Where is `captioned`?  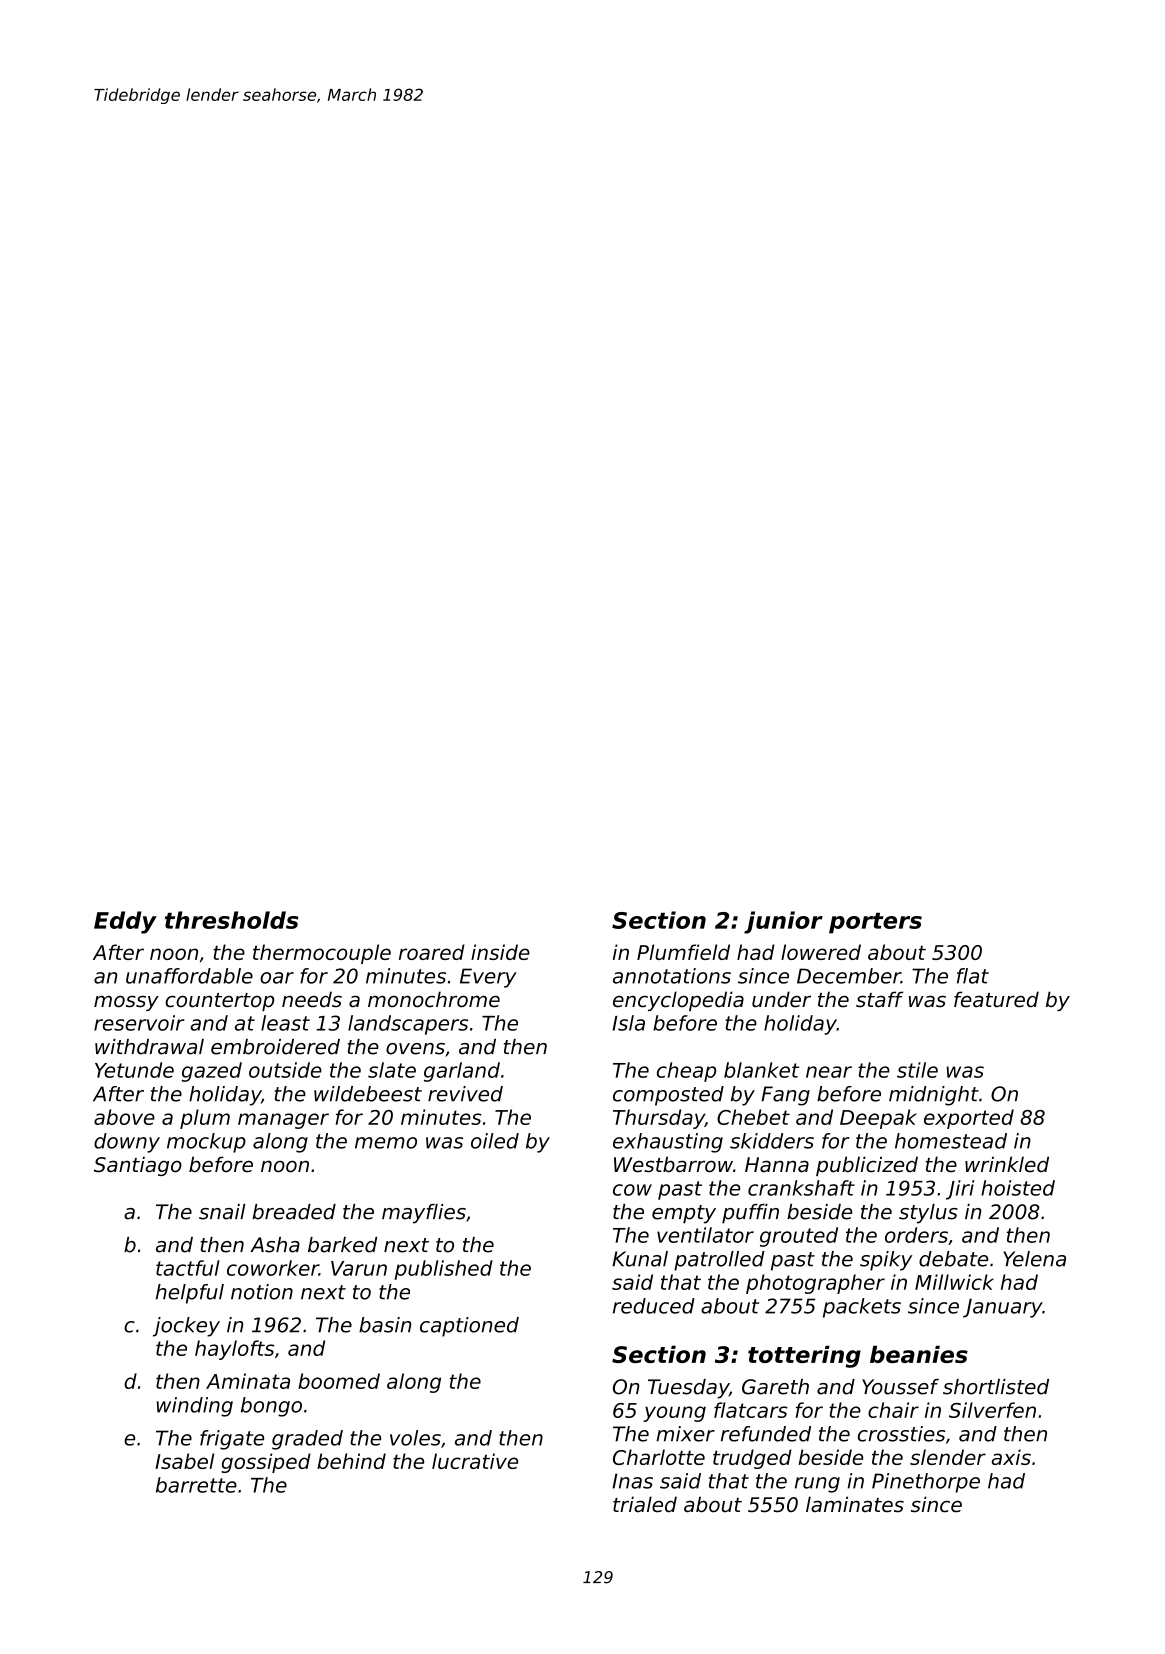 captioned is located at coordinates (469, 1327).
